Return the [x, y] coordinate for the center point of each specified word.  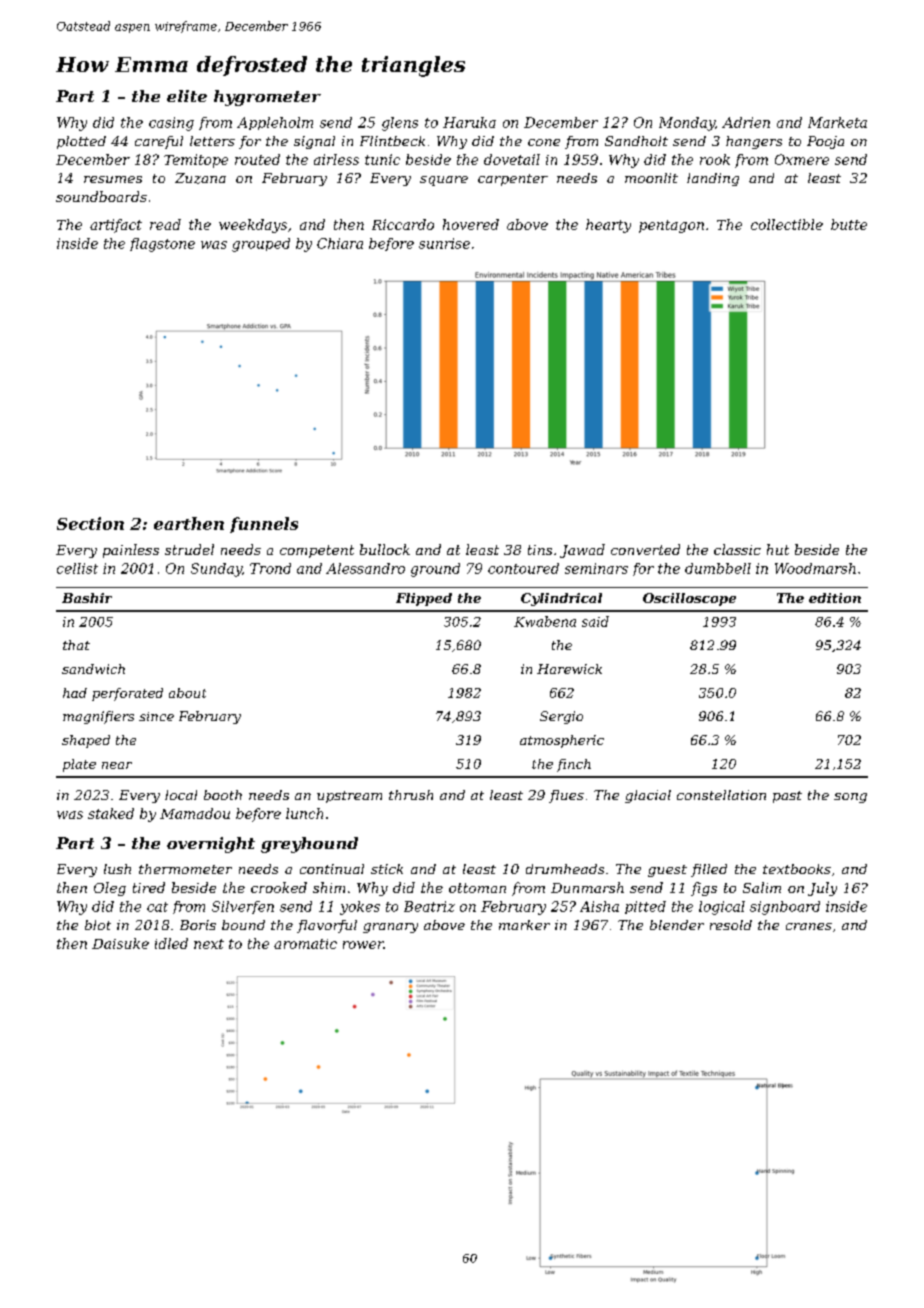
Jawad [582, 551]
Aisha [599, 906]
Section [90, 523]
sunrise [444, 243]
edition [835, 598]
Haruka [469, 122]
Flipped [424, 599]
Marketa [837, 122]
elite [187, 96]
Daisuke [120, 943]
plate [79, 765]
